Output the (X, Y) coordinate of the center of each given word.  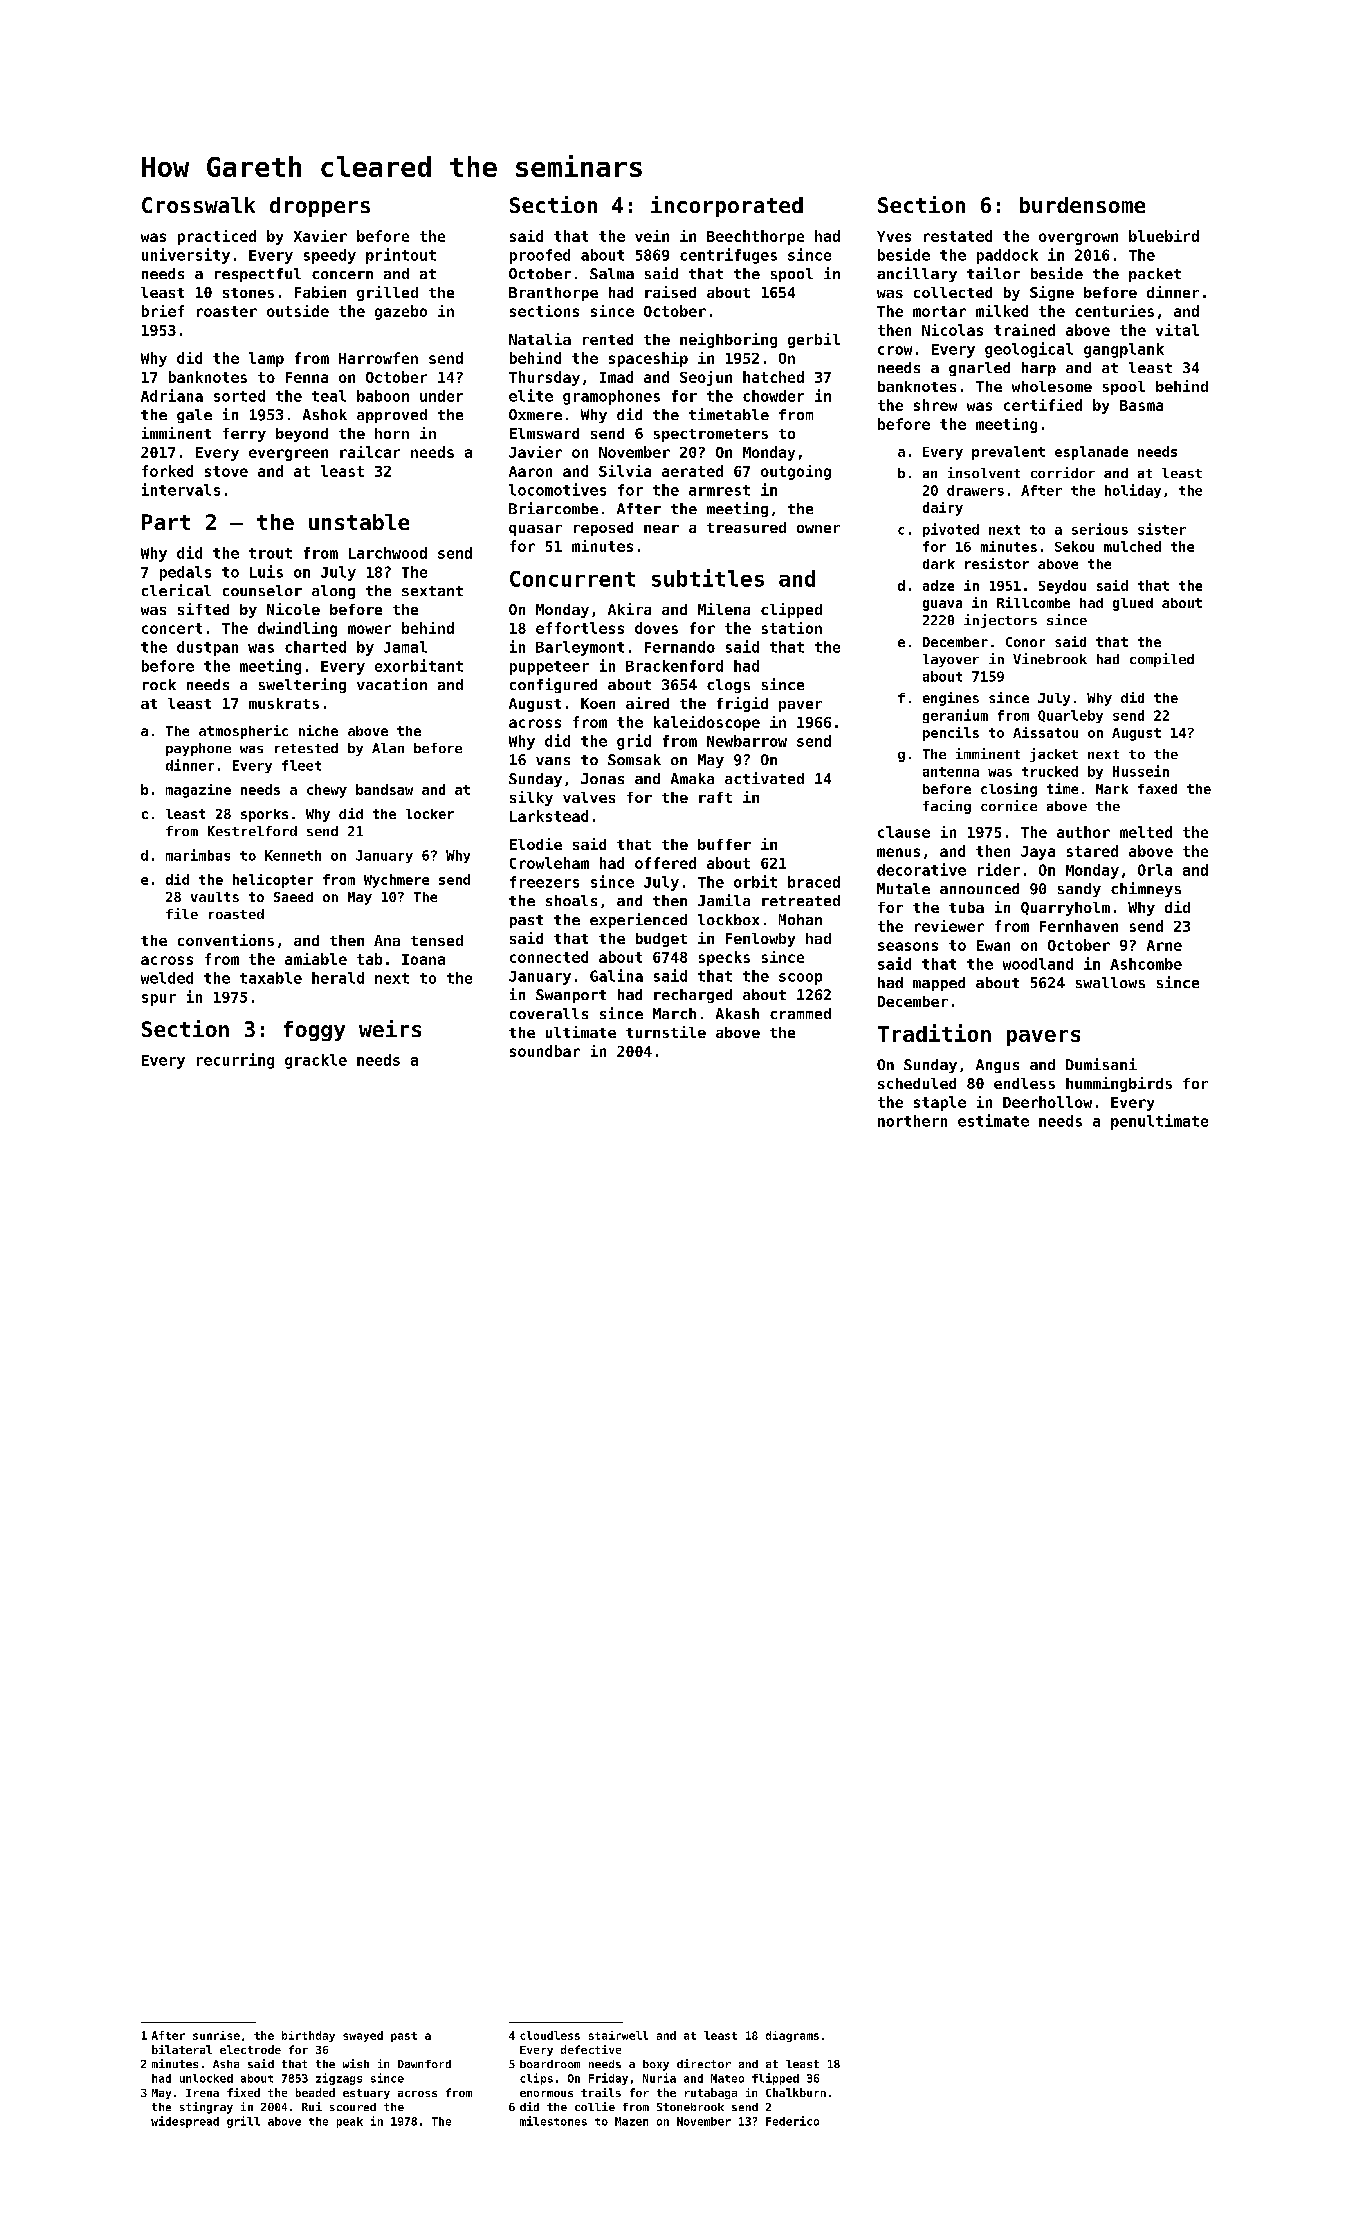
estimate (993, 1120)
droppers (320, 207)
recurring (235, 1061)
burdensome (1082, 205)
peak (350, 2122)
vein (652, 236)
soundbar (545, 1051)
